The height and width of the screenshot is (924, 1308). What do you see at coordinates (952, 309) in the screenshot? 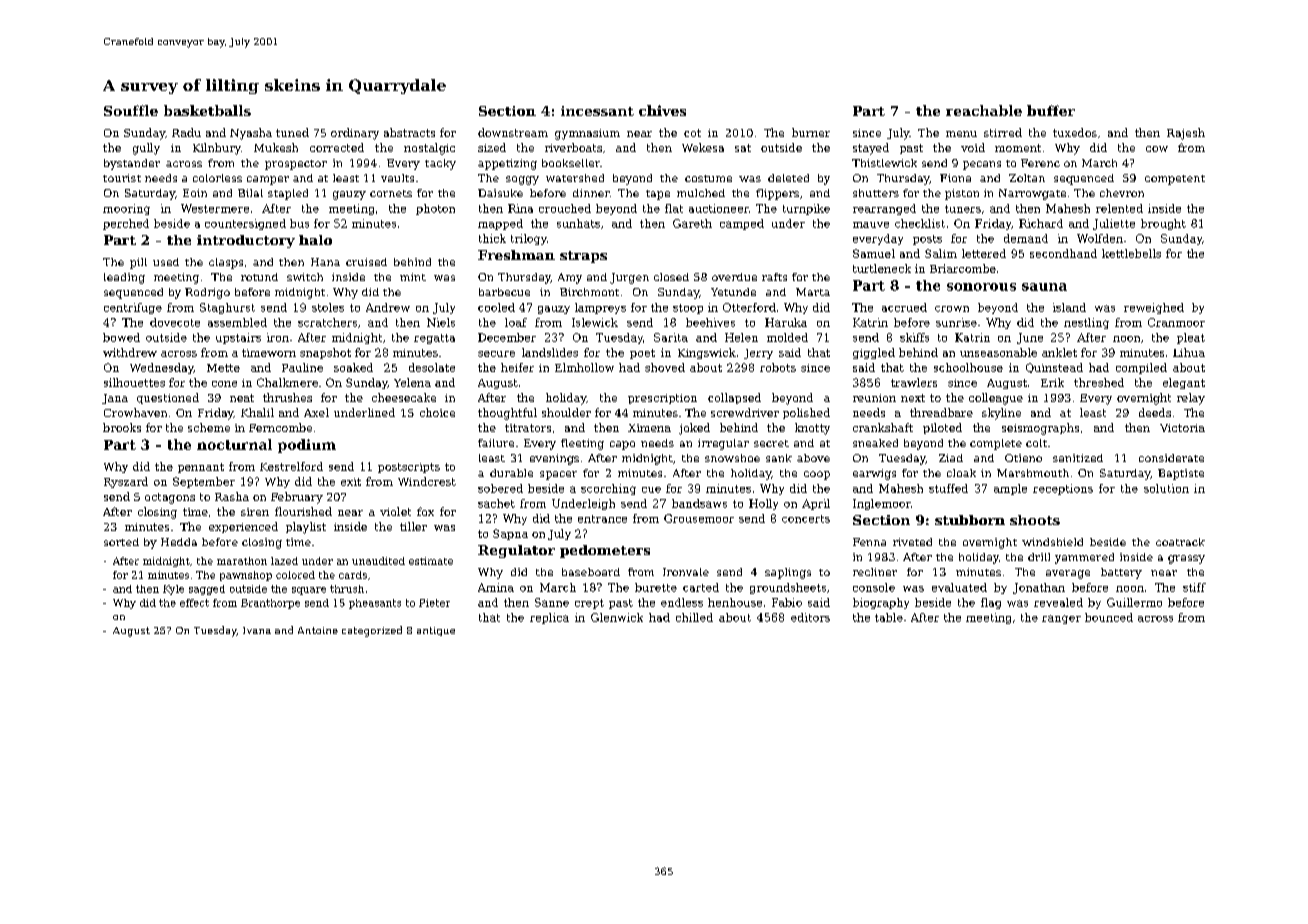
I see `crown` at bounding box center [952, 309].
